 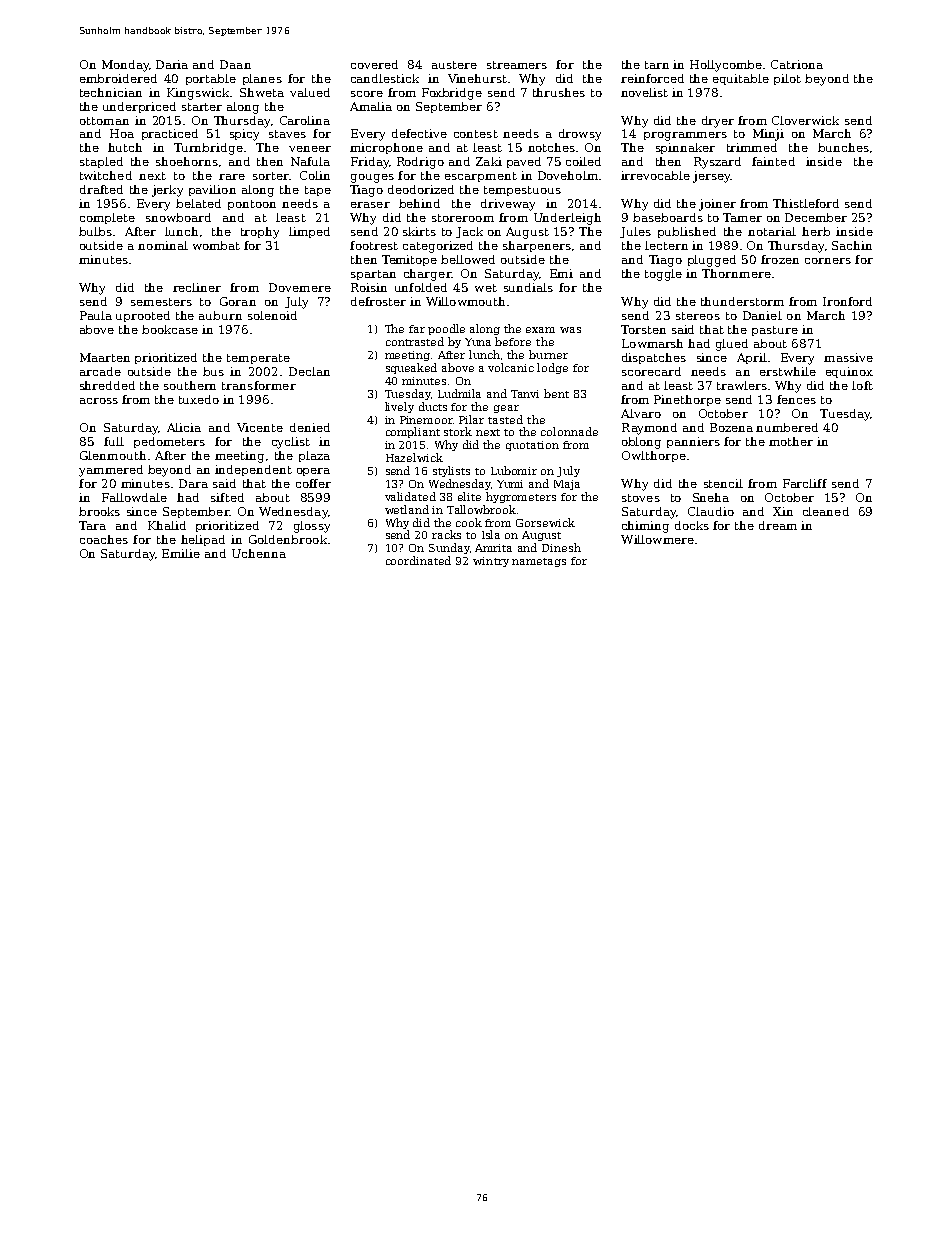 What do you see at coordinates (559, 92) in the screenshot?
I see `thrushes` at bounding box center [559, 92].
